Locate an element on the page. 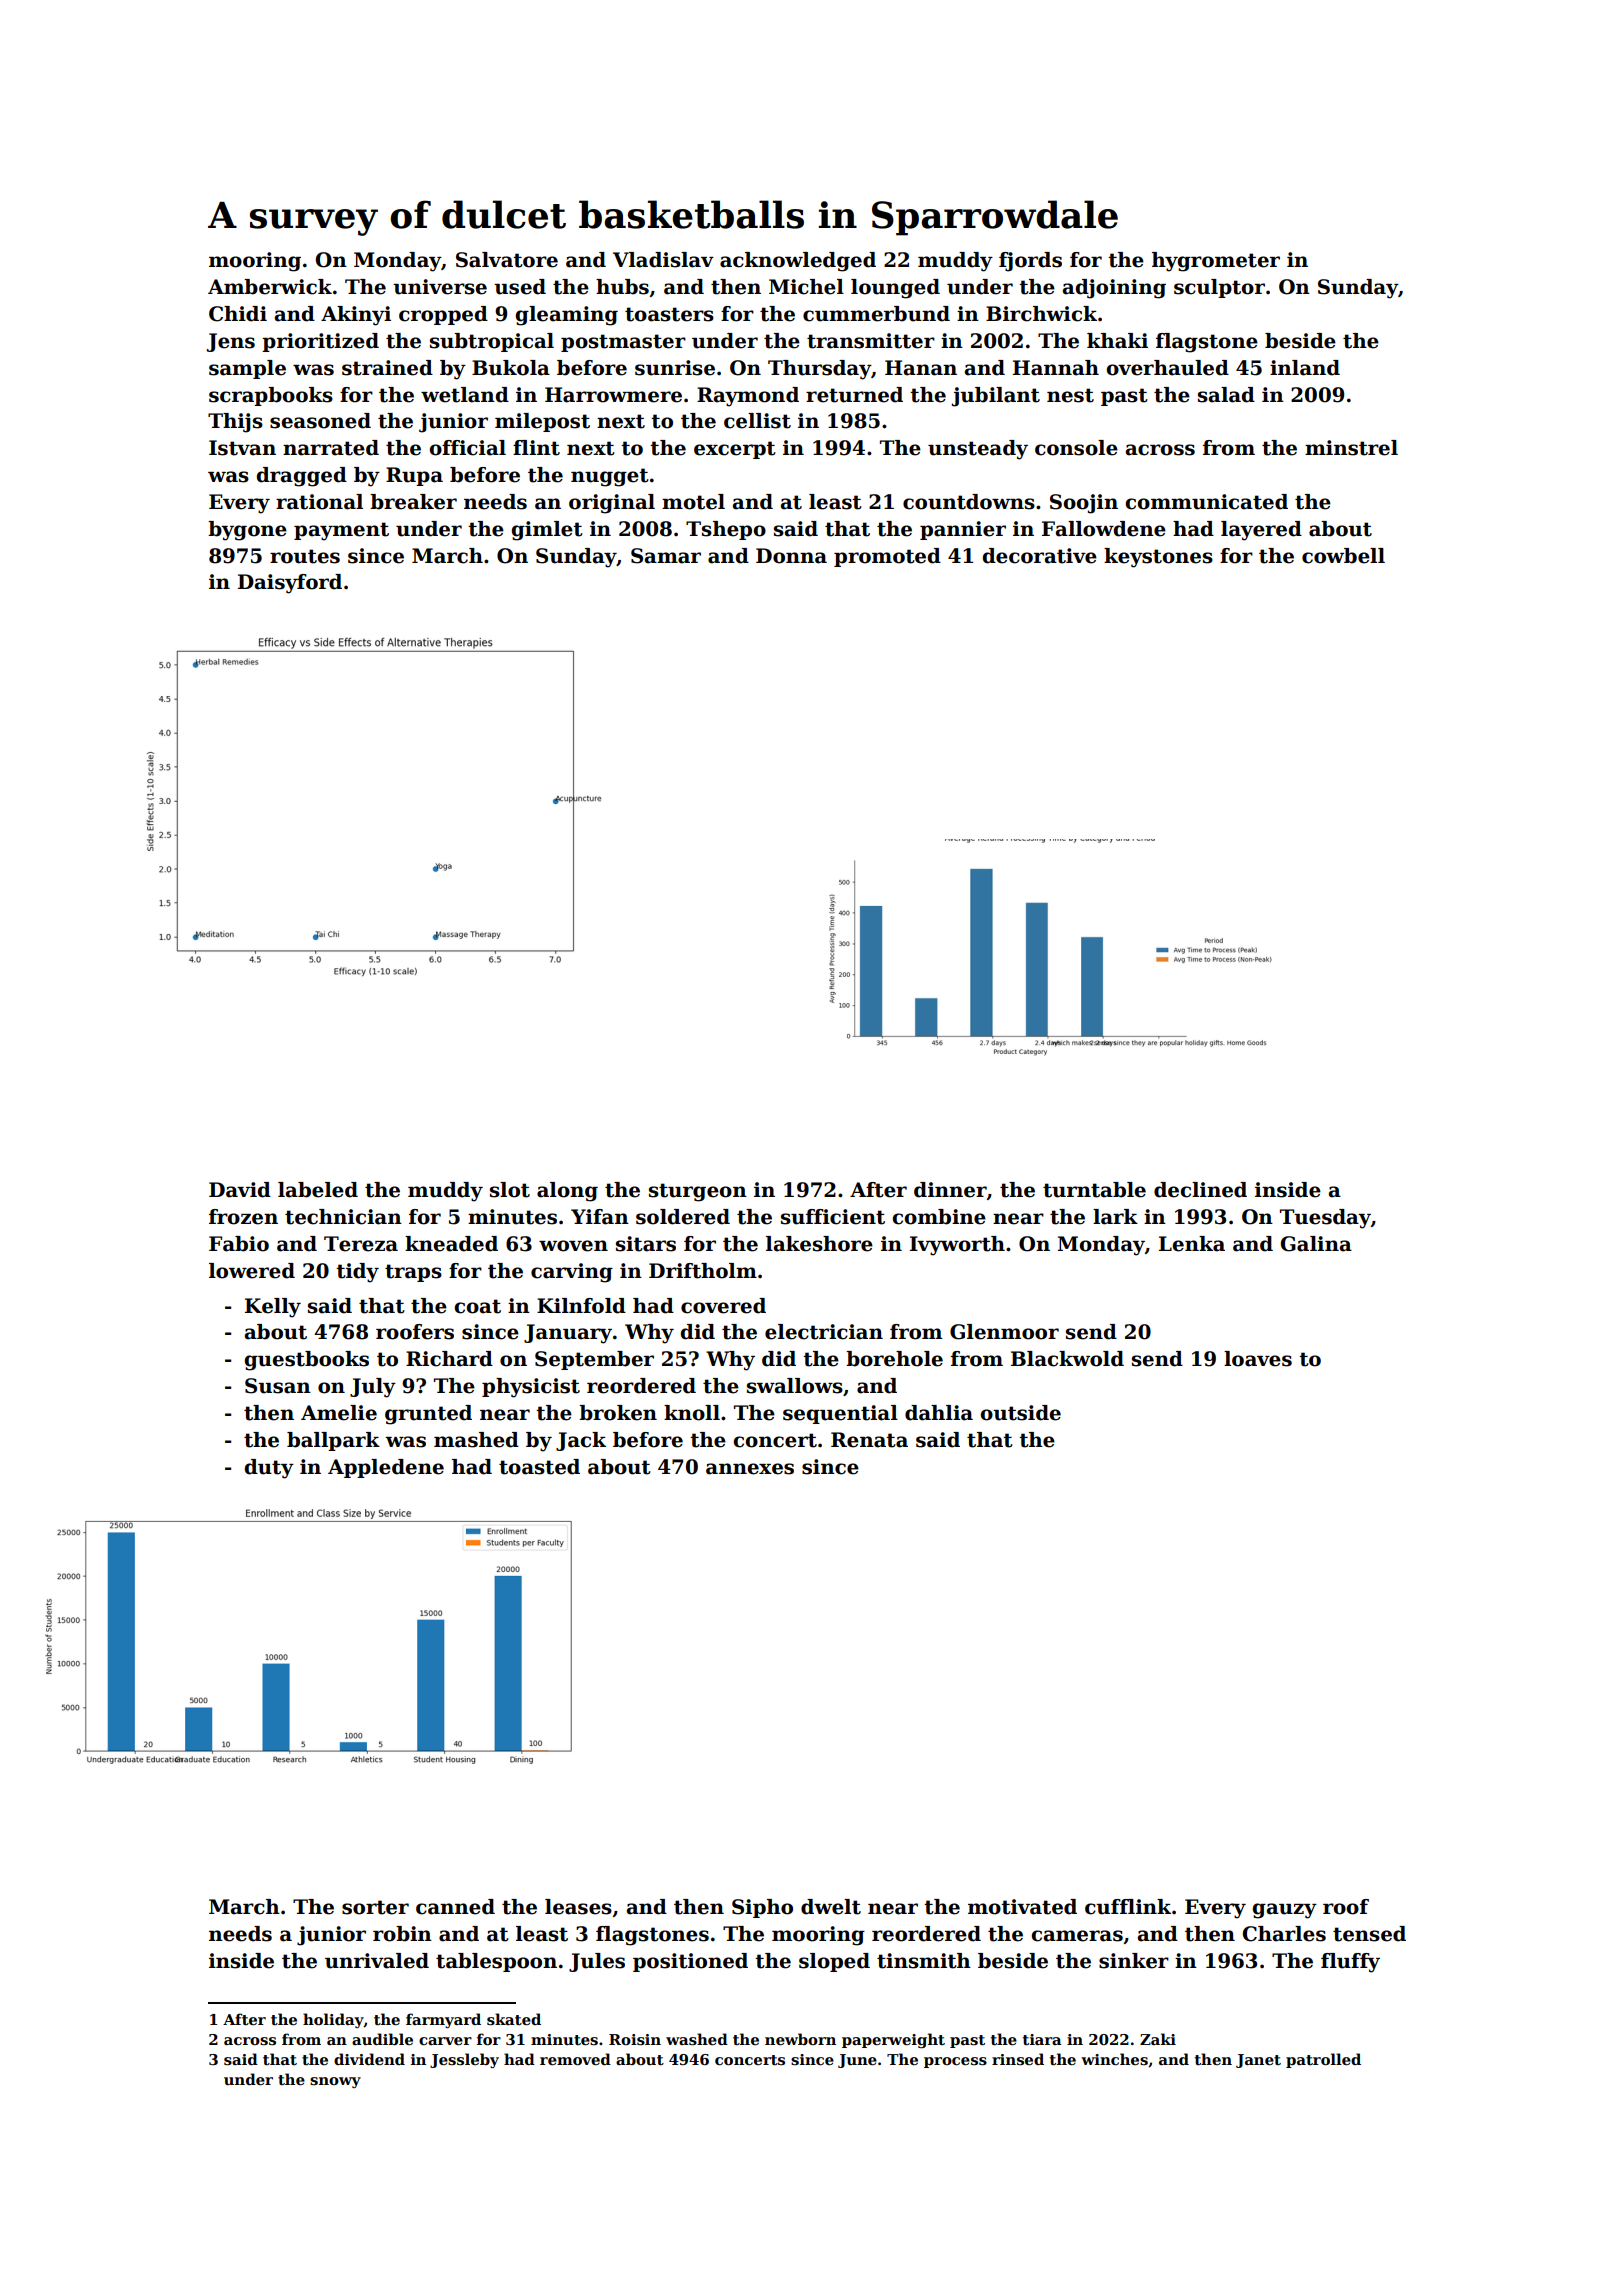 Image resolution: width=1620 pixels, height=2292 pixels. keystones is located at coordinates (1158, 558).
